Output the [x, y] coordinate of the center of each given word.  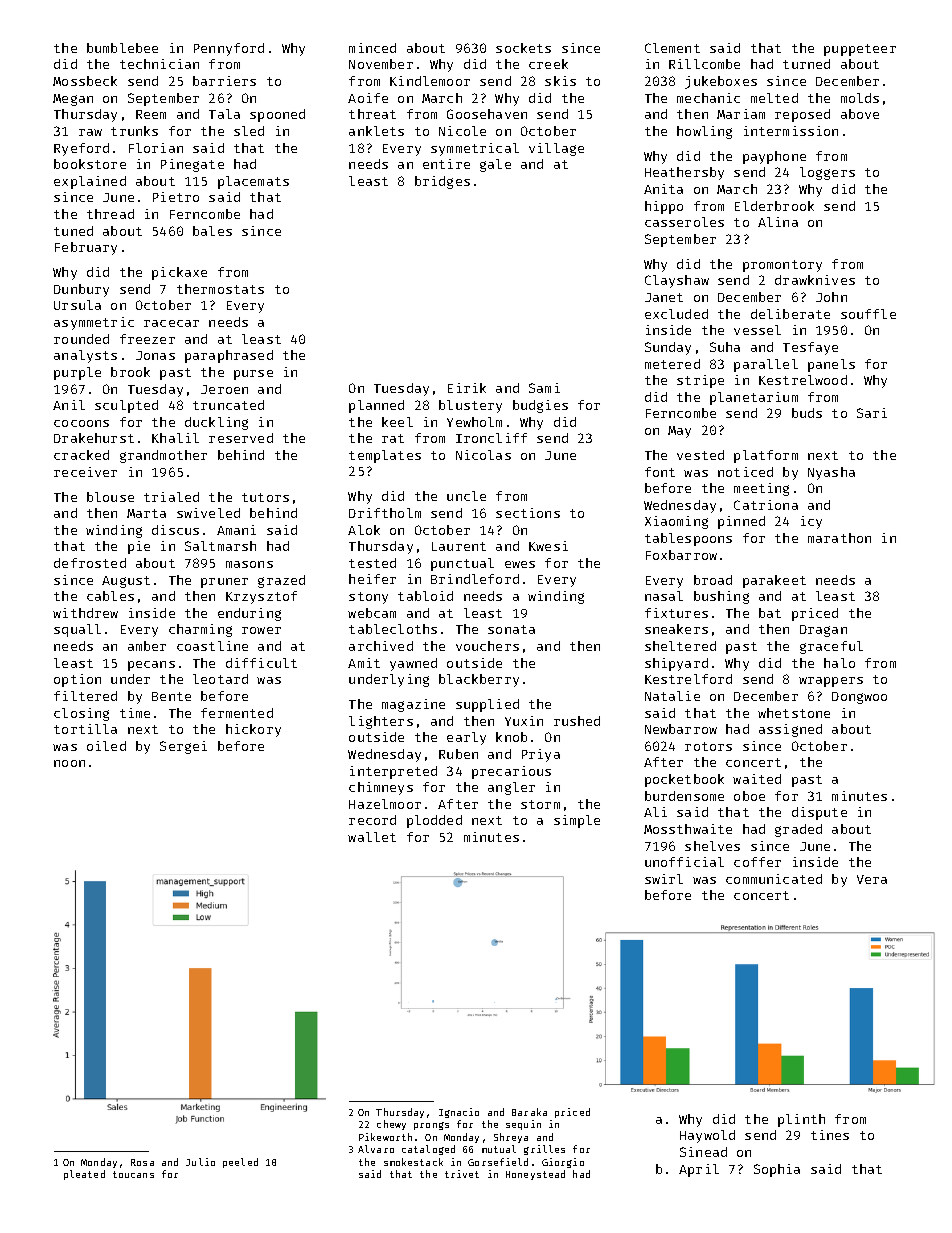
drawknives [815, 280]
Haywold [707, 1136]
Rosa [142, 1162]
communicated [774, 879]
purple [77, 373]
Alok [364, 530]
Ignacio [459, 1113]
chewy [391, 1125]
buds [807, 413]
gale [495, 165]
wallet [372, 837]
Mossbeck [85, 81]
